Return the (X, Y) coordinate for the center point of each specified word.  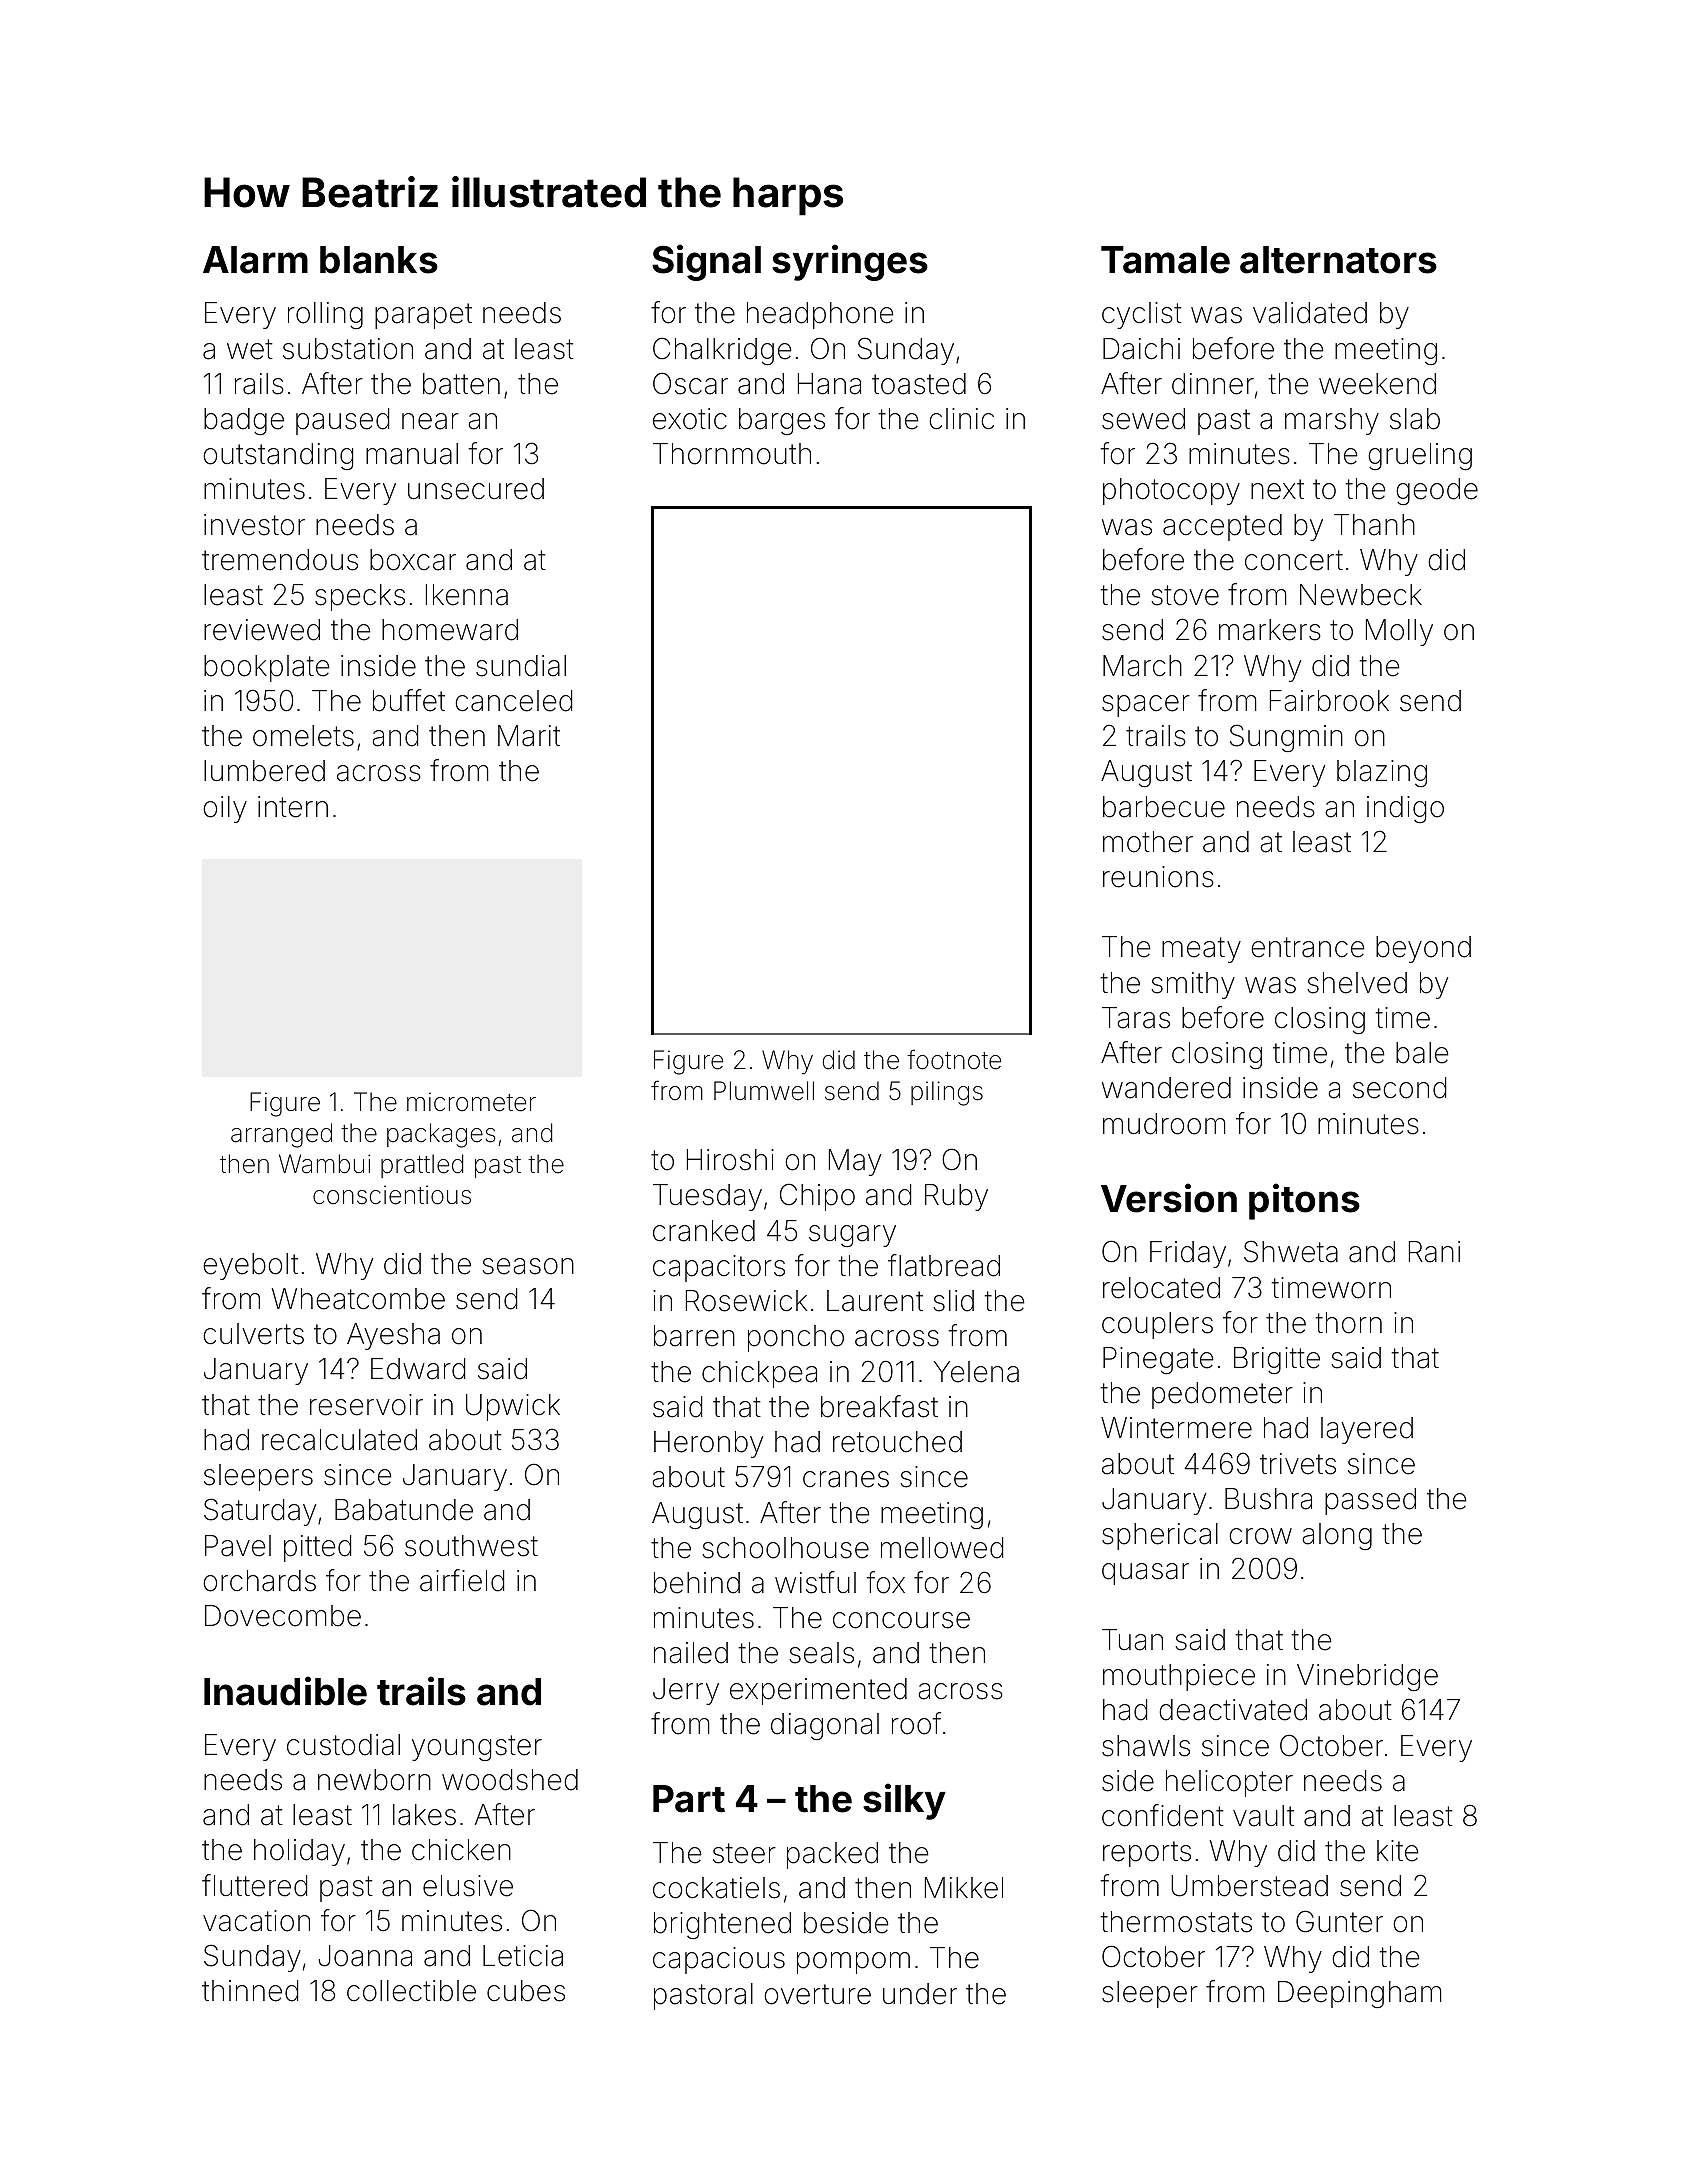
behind (697, 1583)
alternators (1338, 260)
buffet (409, 700)
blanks (379, 260)
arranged (281, 1135)
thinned (250, 1991)
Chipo (817, 1197)
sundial (521, 666)
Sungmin (1286, 738)
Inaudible (285, 1691)
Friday (1188, 1254)
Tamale (1165, 260)
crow (1260, 1536)
